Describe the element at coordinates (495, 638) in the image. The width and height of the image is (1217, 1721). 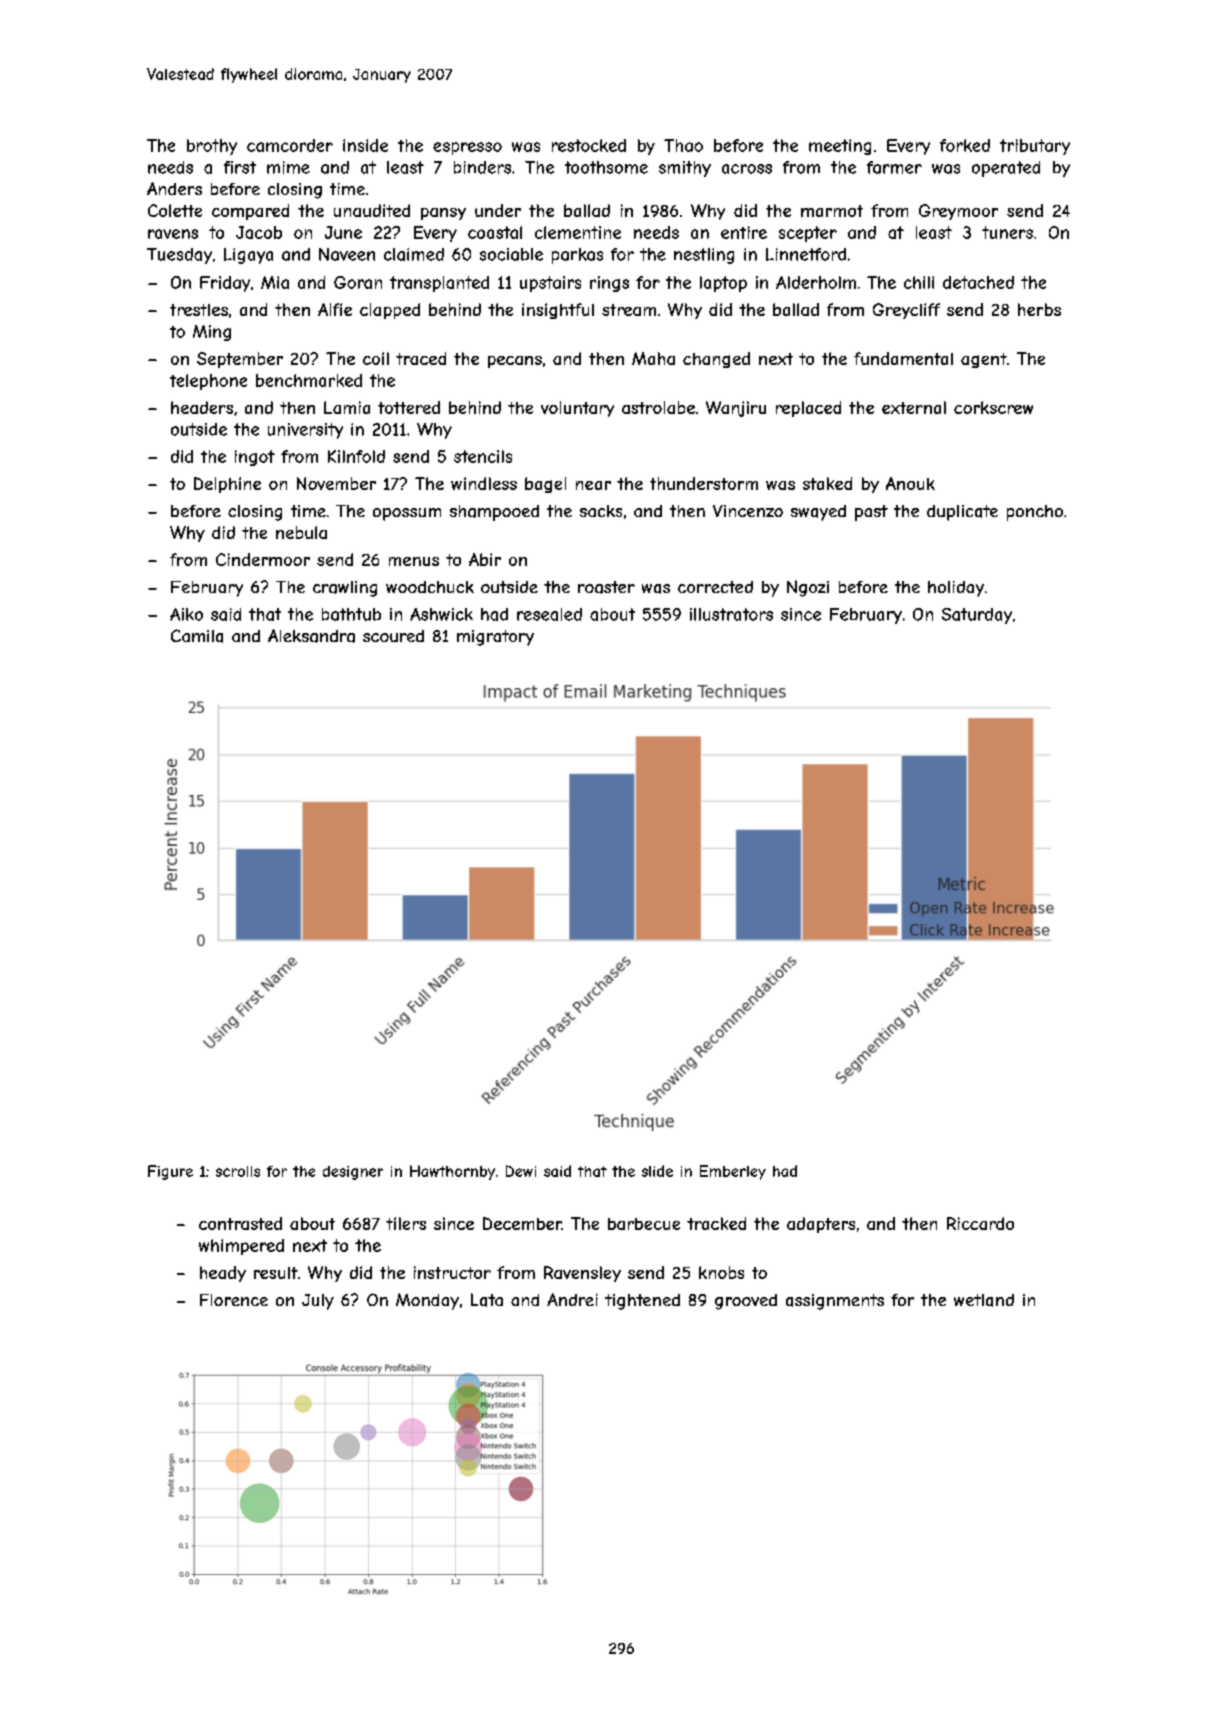
I see `migratory` at that location.
